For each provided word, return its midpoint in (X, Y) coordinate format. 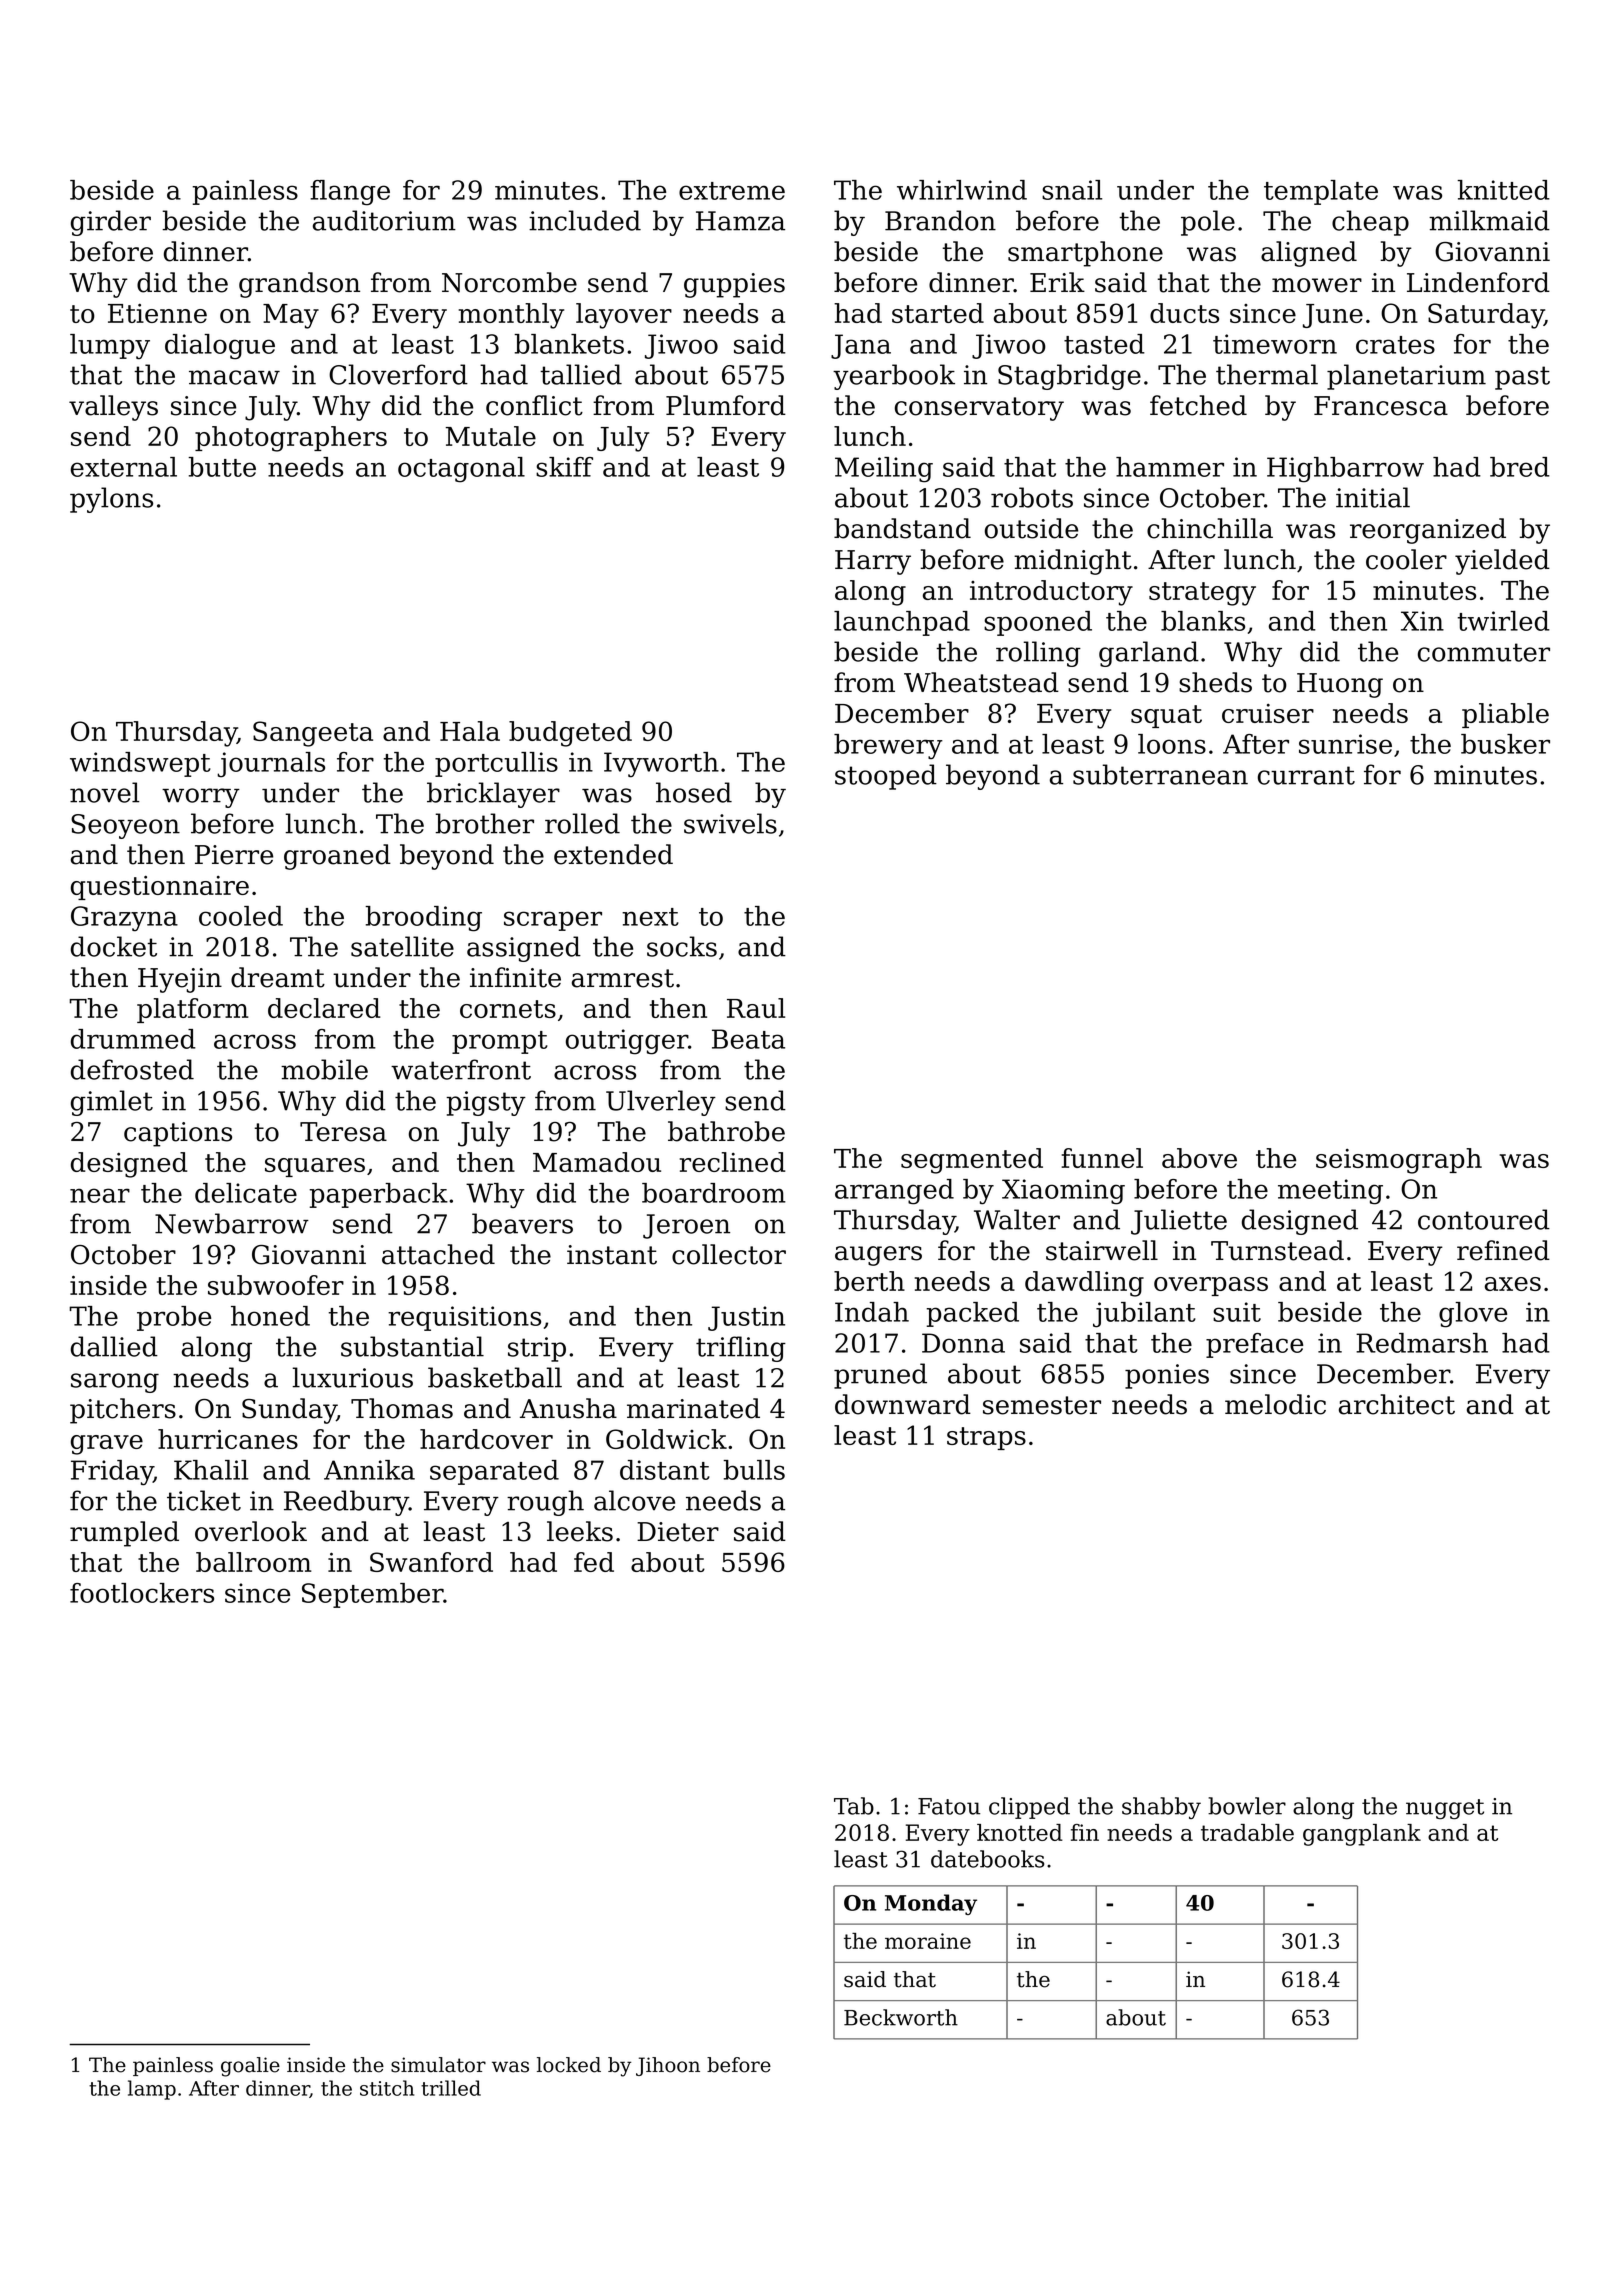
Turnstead (1277, 1250)
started (938, 313)
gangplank (1362, 1835)
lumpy (110, 346)
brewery (888, 746)
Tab (854, 1806)
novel (105, 792)
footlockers (142, 1593)
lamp (152, 2090)
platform (193, 1010)
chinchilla (1210, 528)
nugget (1445, 1809)
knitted (1503, 190)
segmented (972, 1161)
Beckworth (901, 2017)
